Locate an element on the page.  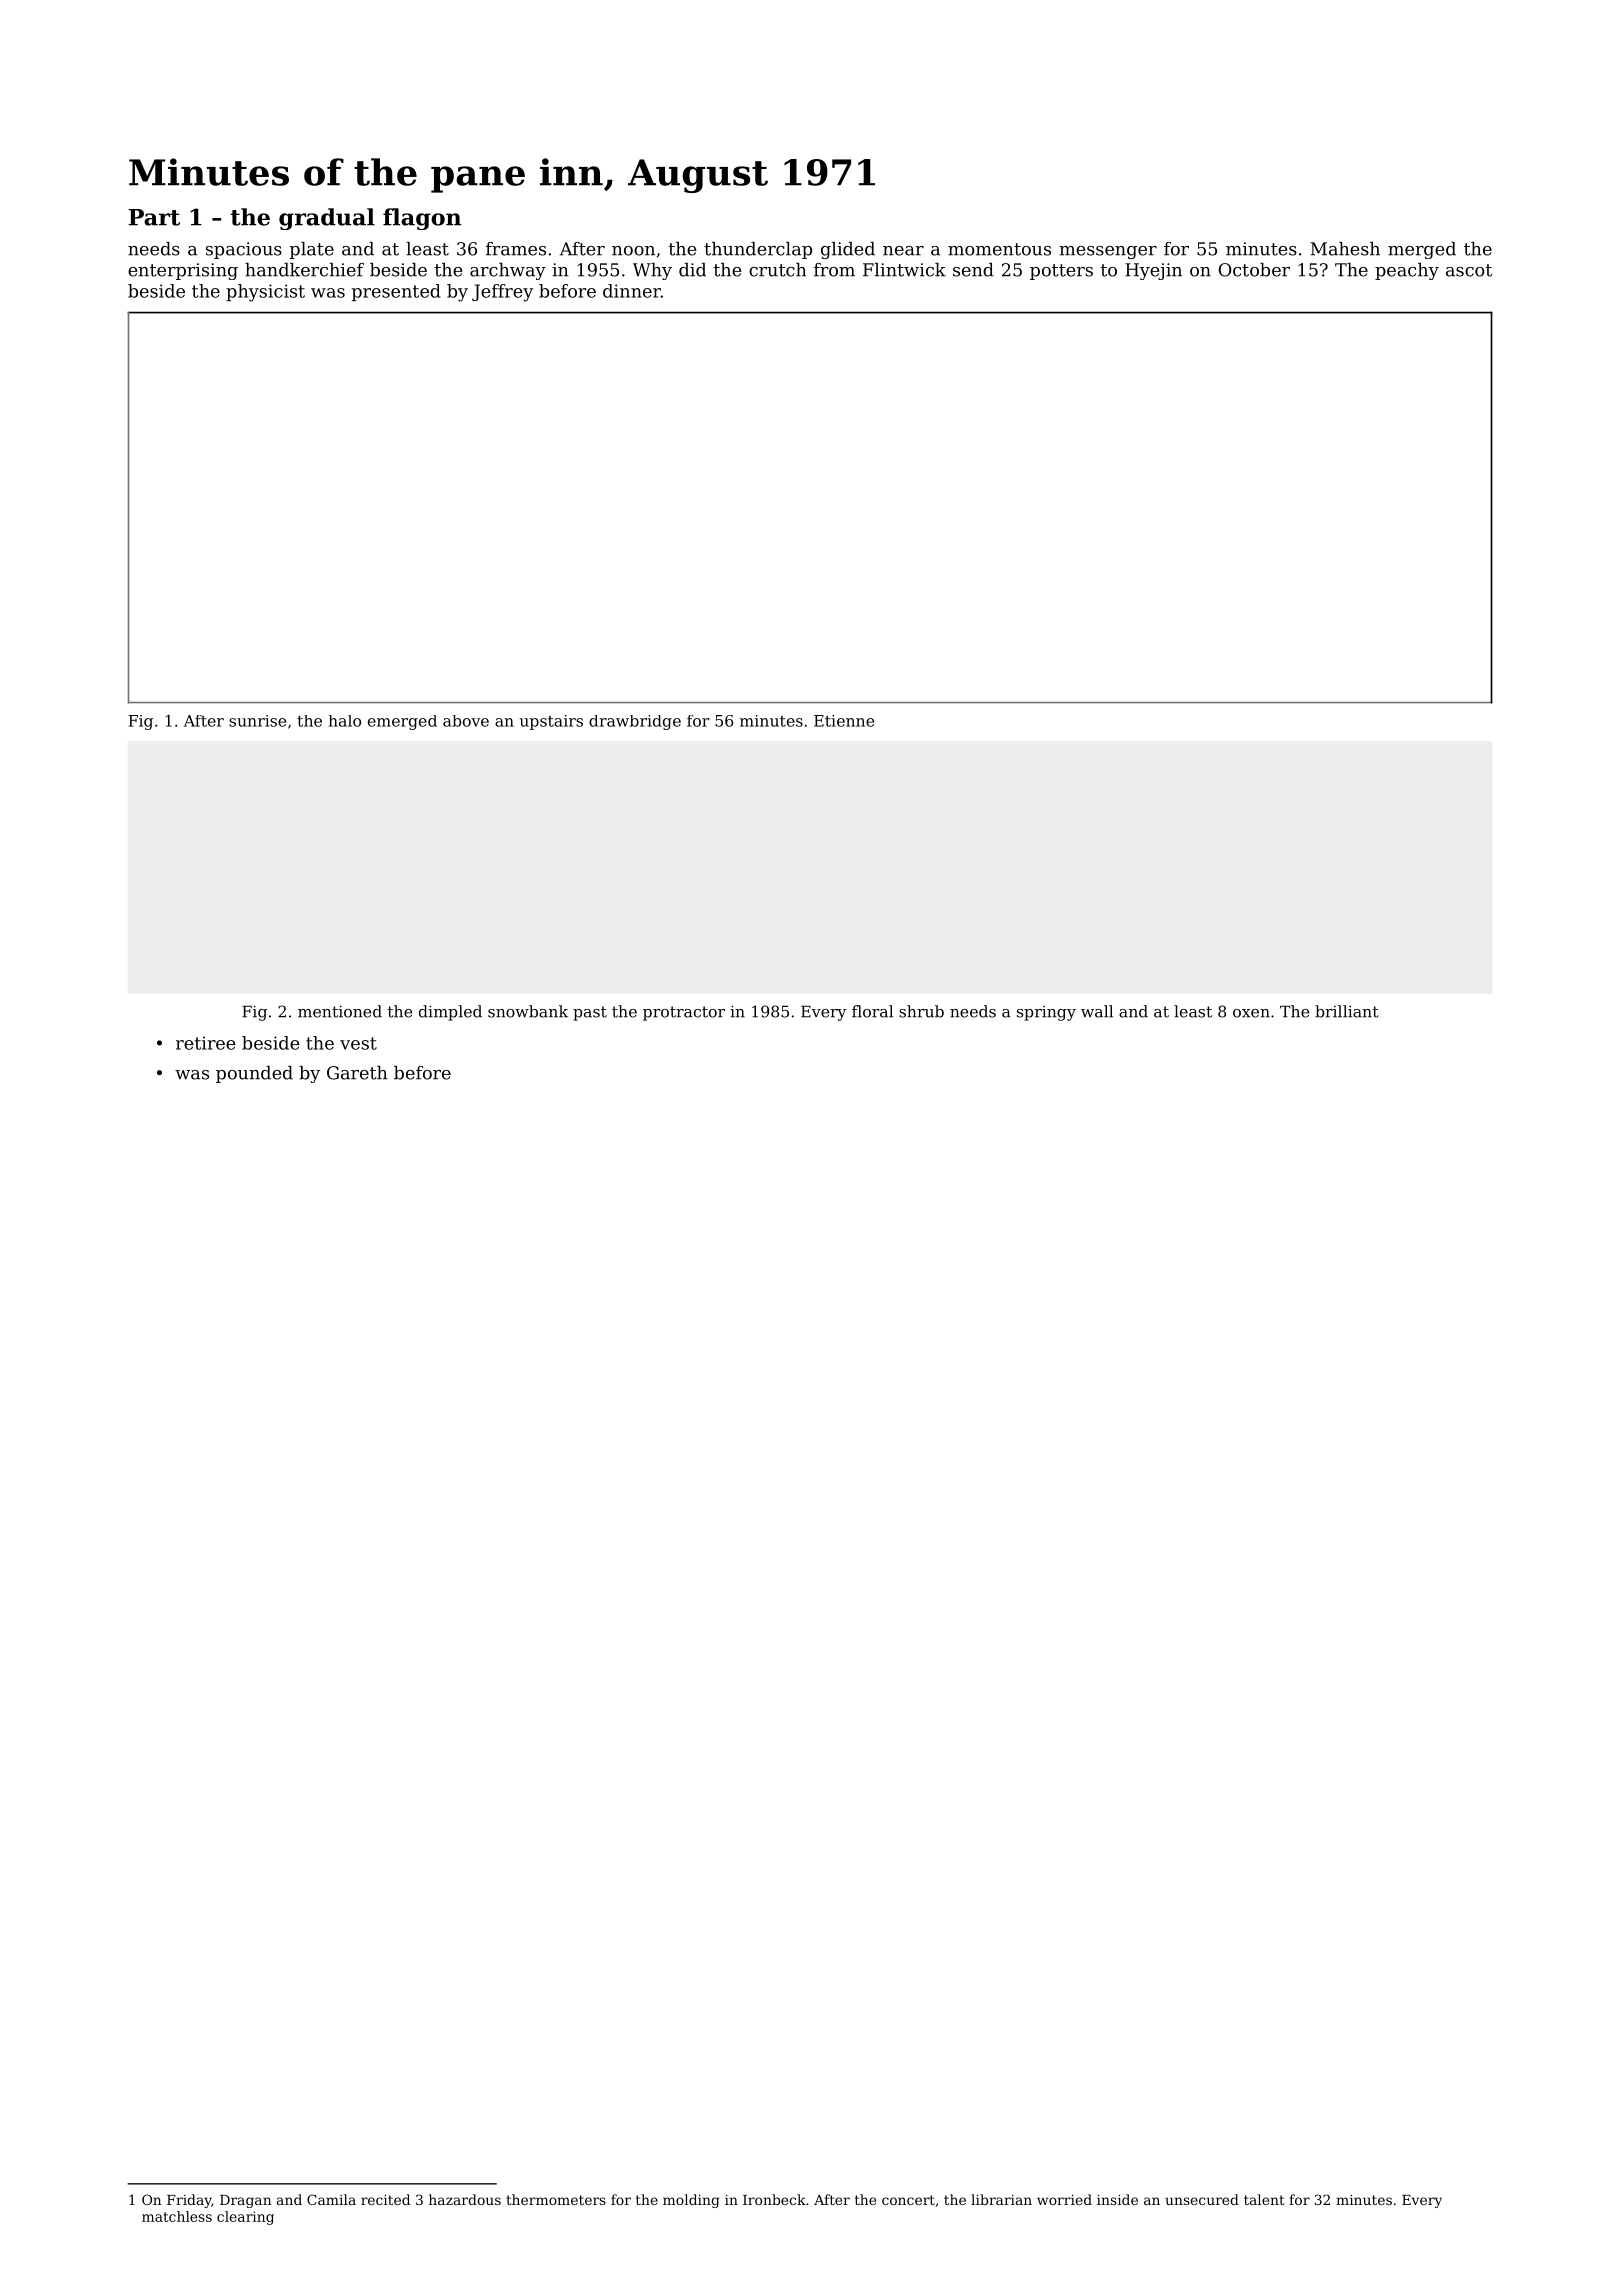
Gareth is located at coordinates (357, 1073).
